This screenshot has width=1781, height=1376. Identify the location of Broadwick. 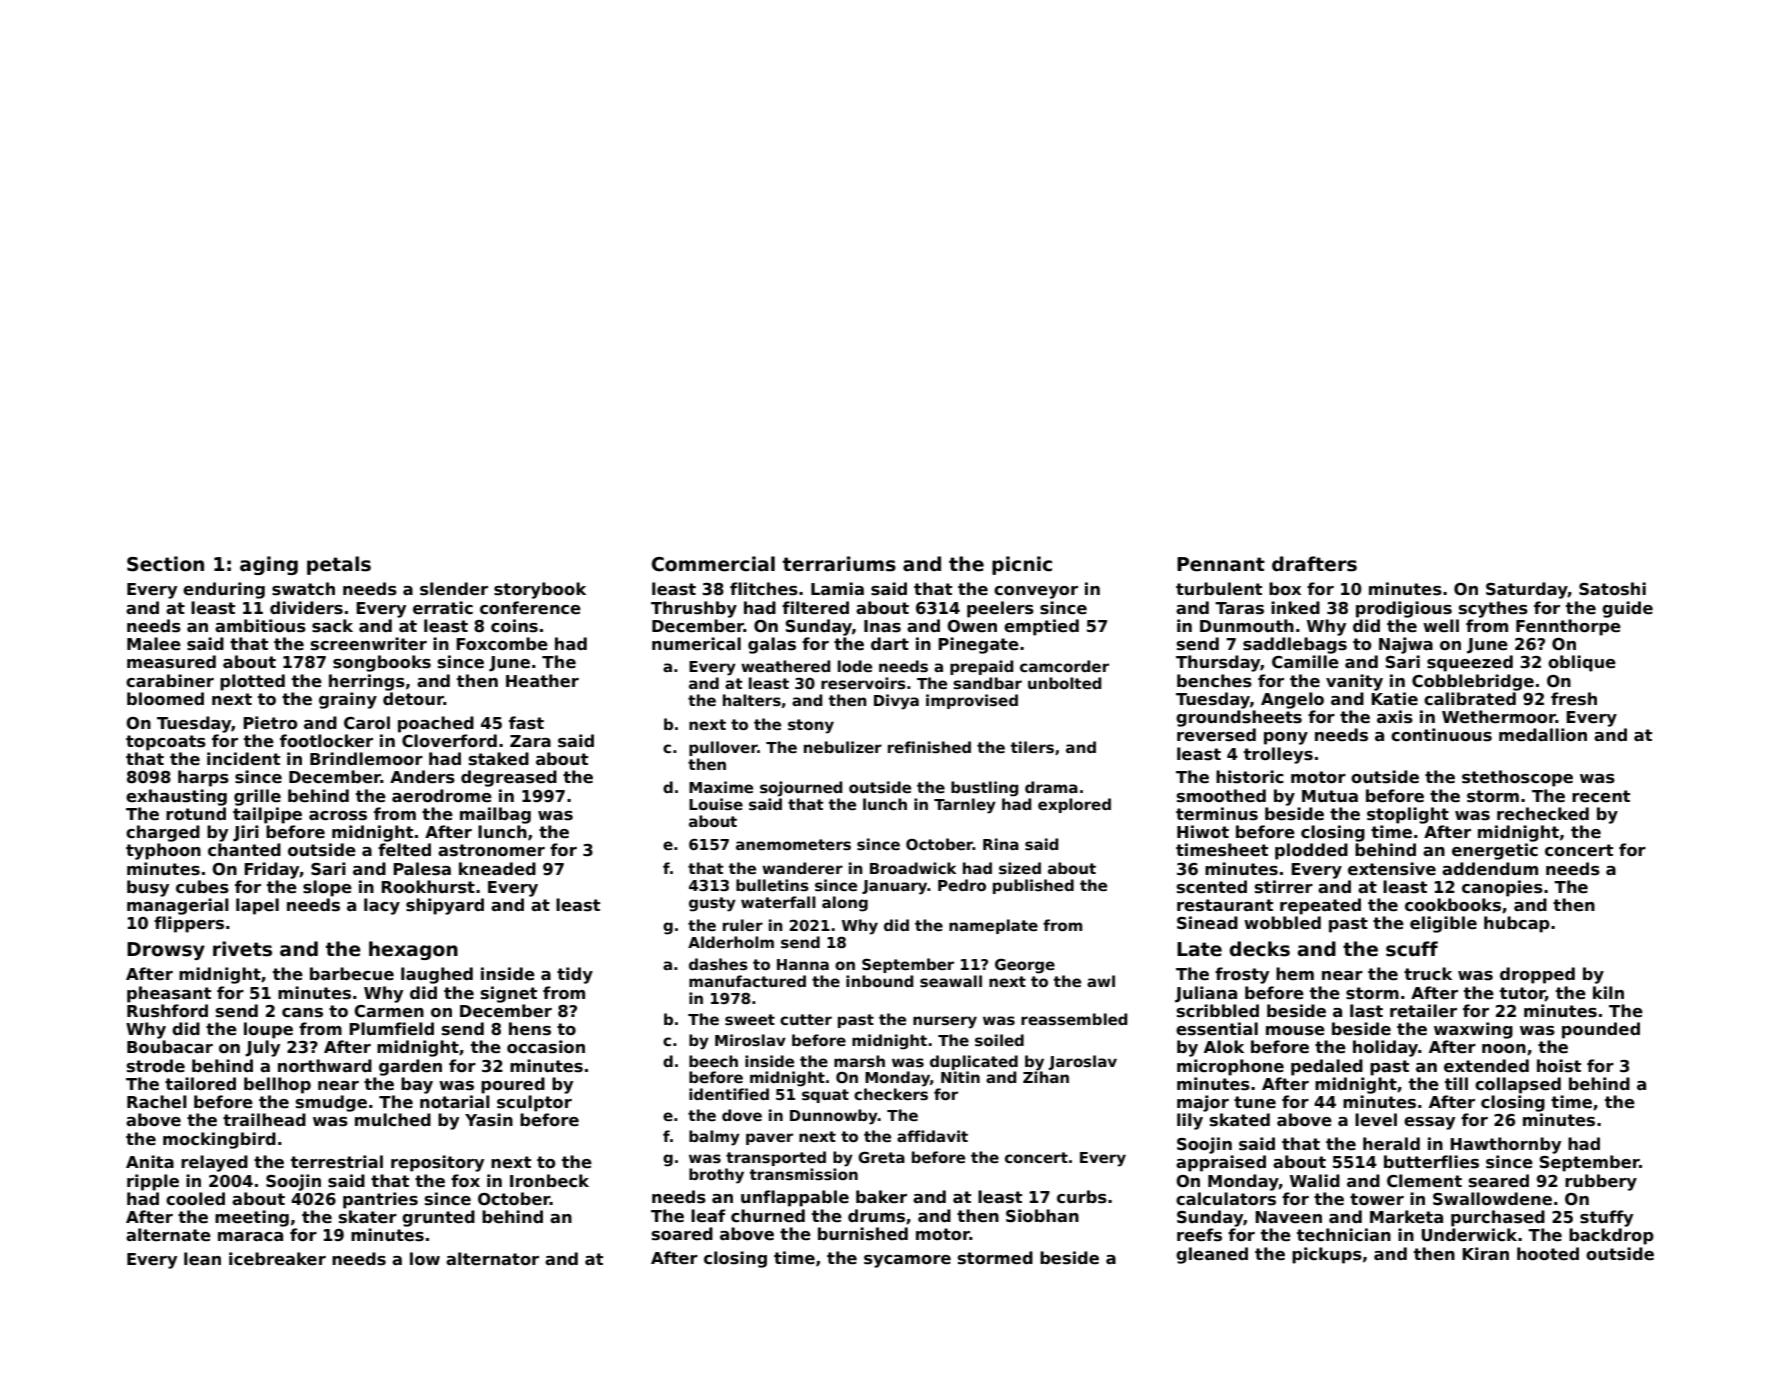
(913, 868).
